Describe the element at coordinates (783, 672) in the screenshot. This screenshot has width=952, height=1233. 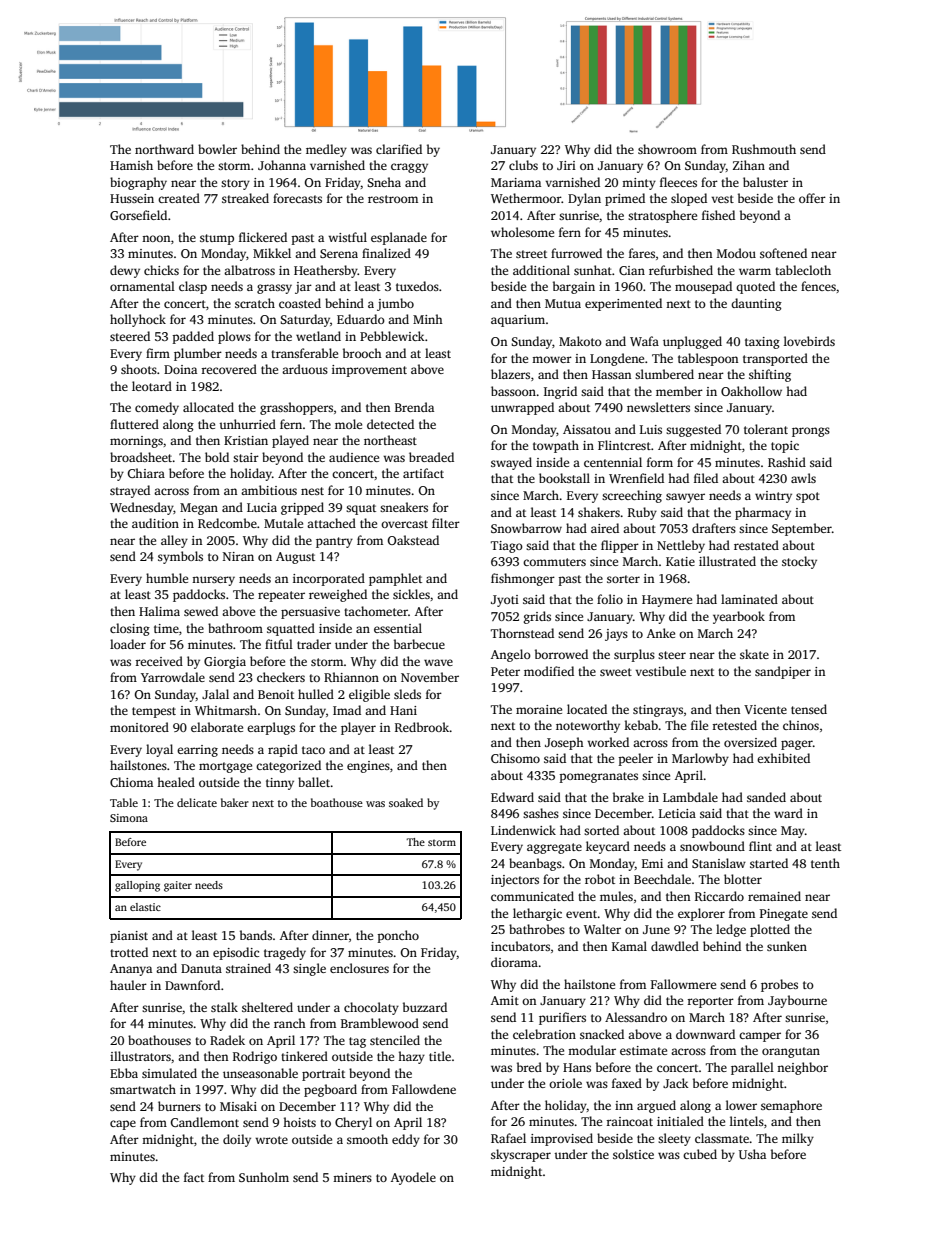
I see `sandpiper` at that location.
